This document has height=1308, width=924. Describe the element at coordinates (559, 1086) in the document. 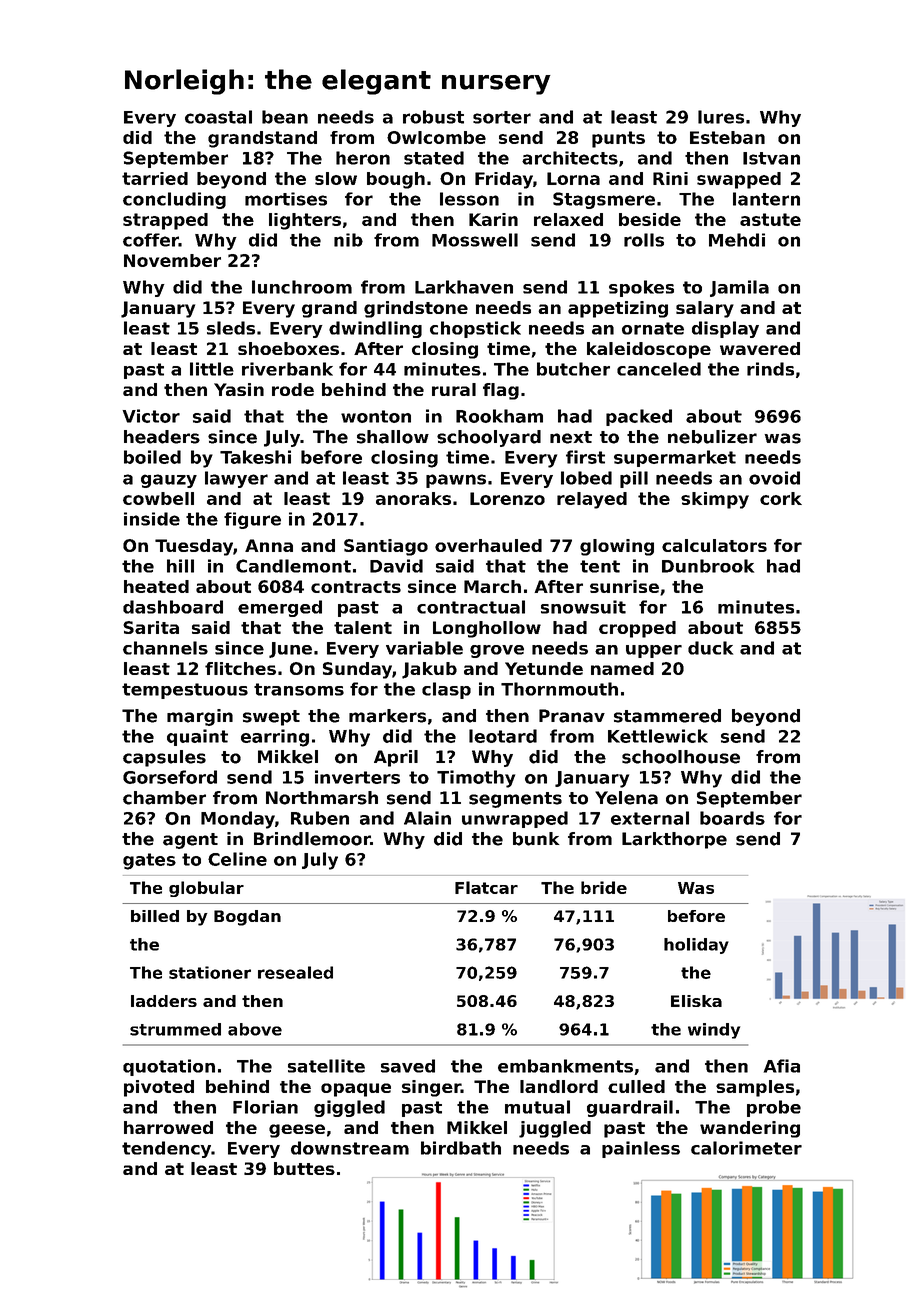

I see `landlord` at that location.
